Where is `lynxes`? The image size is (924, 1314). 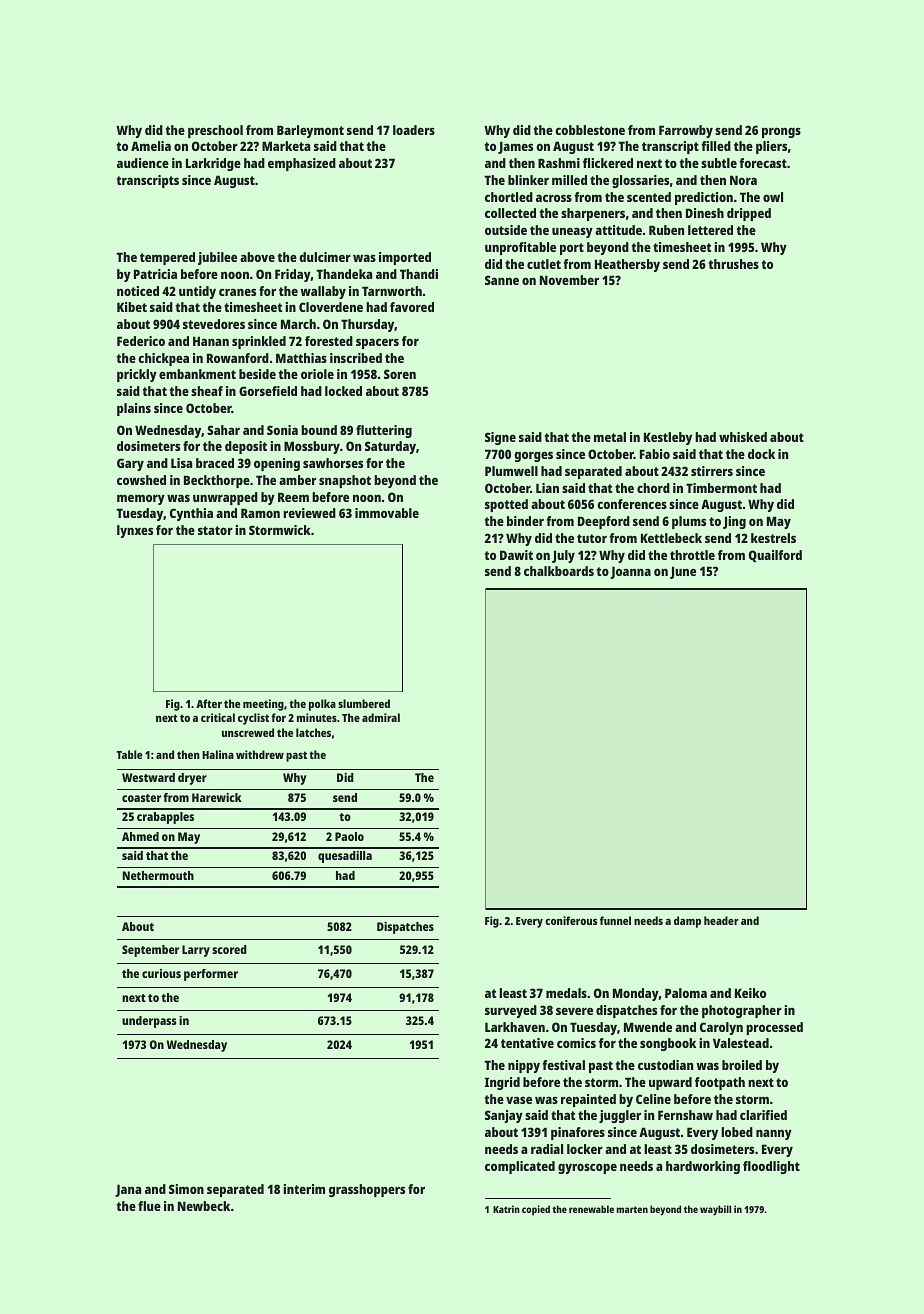 lynxes is located at coordinates (135, 531).
